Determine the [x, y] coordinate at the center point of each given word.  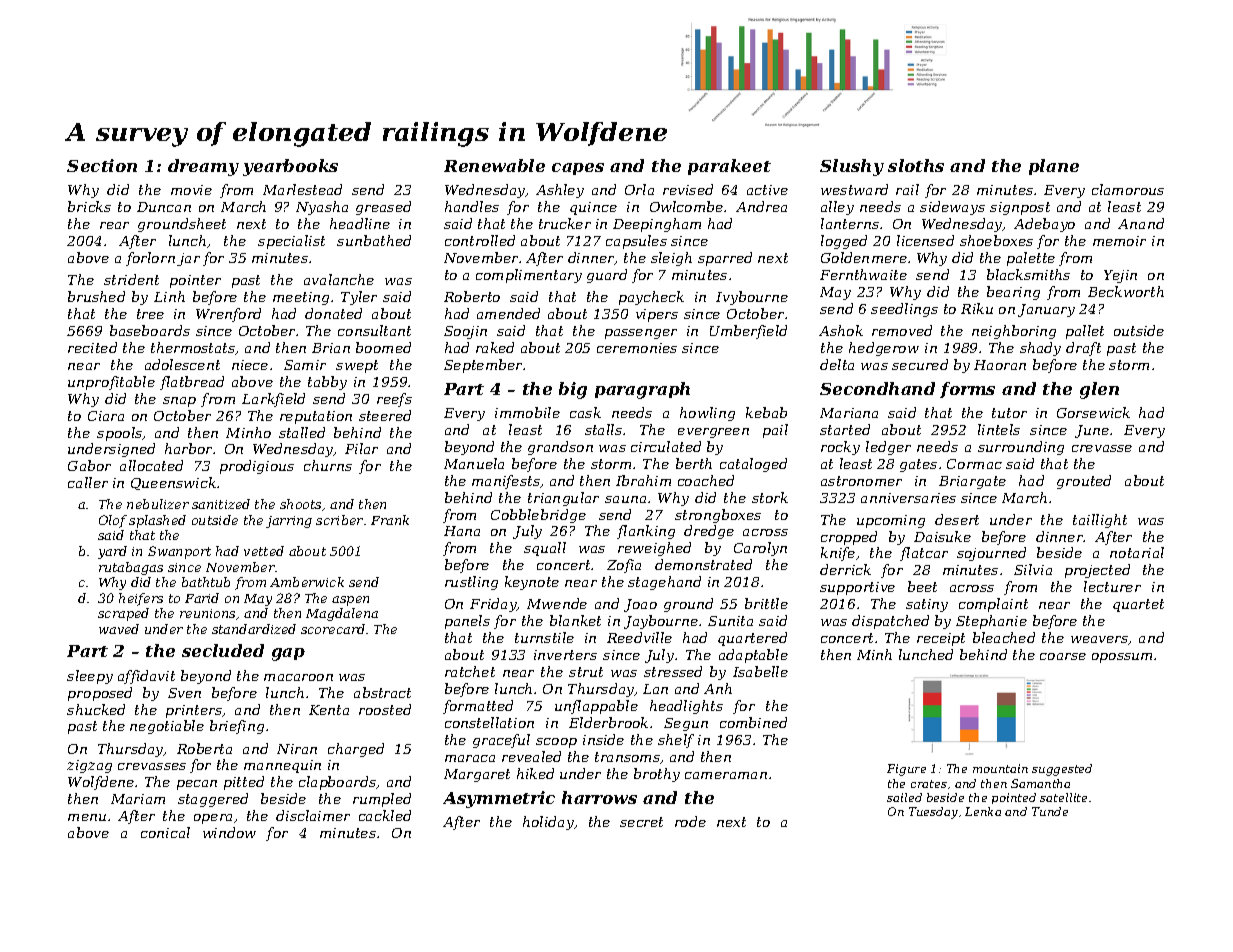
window [229, 832]
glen [1099, 390]
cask [585, 412]
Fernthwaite [863, 274]
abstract [382, 692]
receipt [941, 639]
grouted [1084, 482]
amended [508, 313]
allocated [151, 465]
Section [102, 165]
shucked [96, 709]
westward [854, 189]
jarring [289, 522]
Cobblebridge [538, 516]
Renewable [494, 165]
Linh [169, 296]
